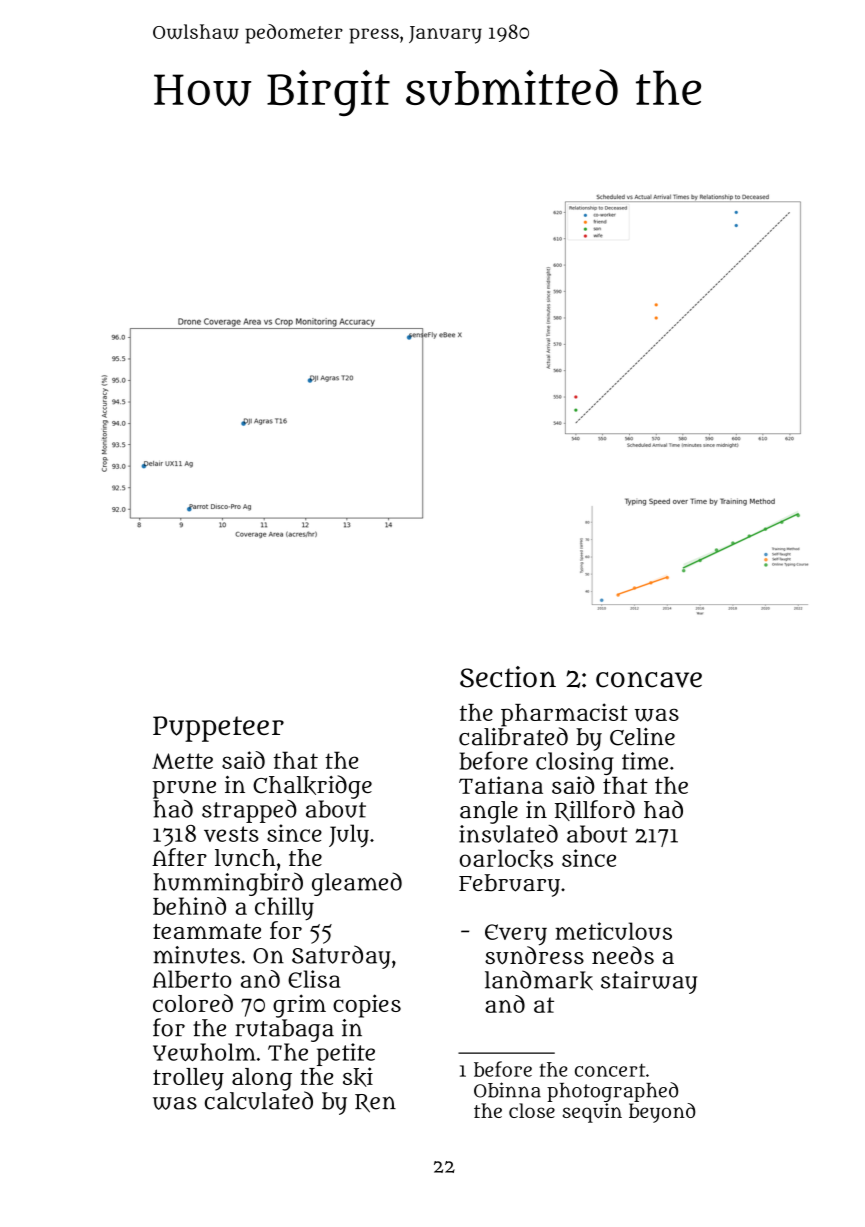 Image resolution: width=865 pixels, height=1227 pixels. I want to click on petite, so click(346, 1054).
